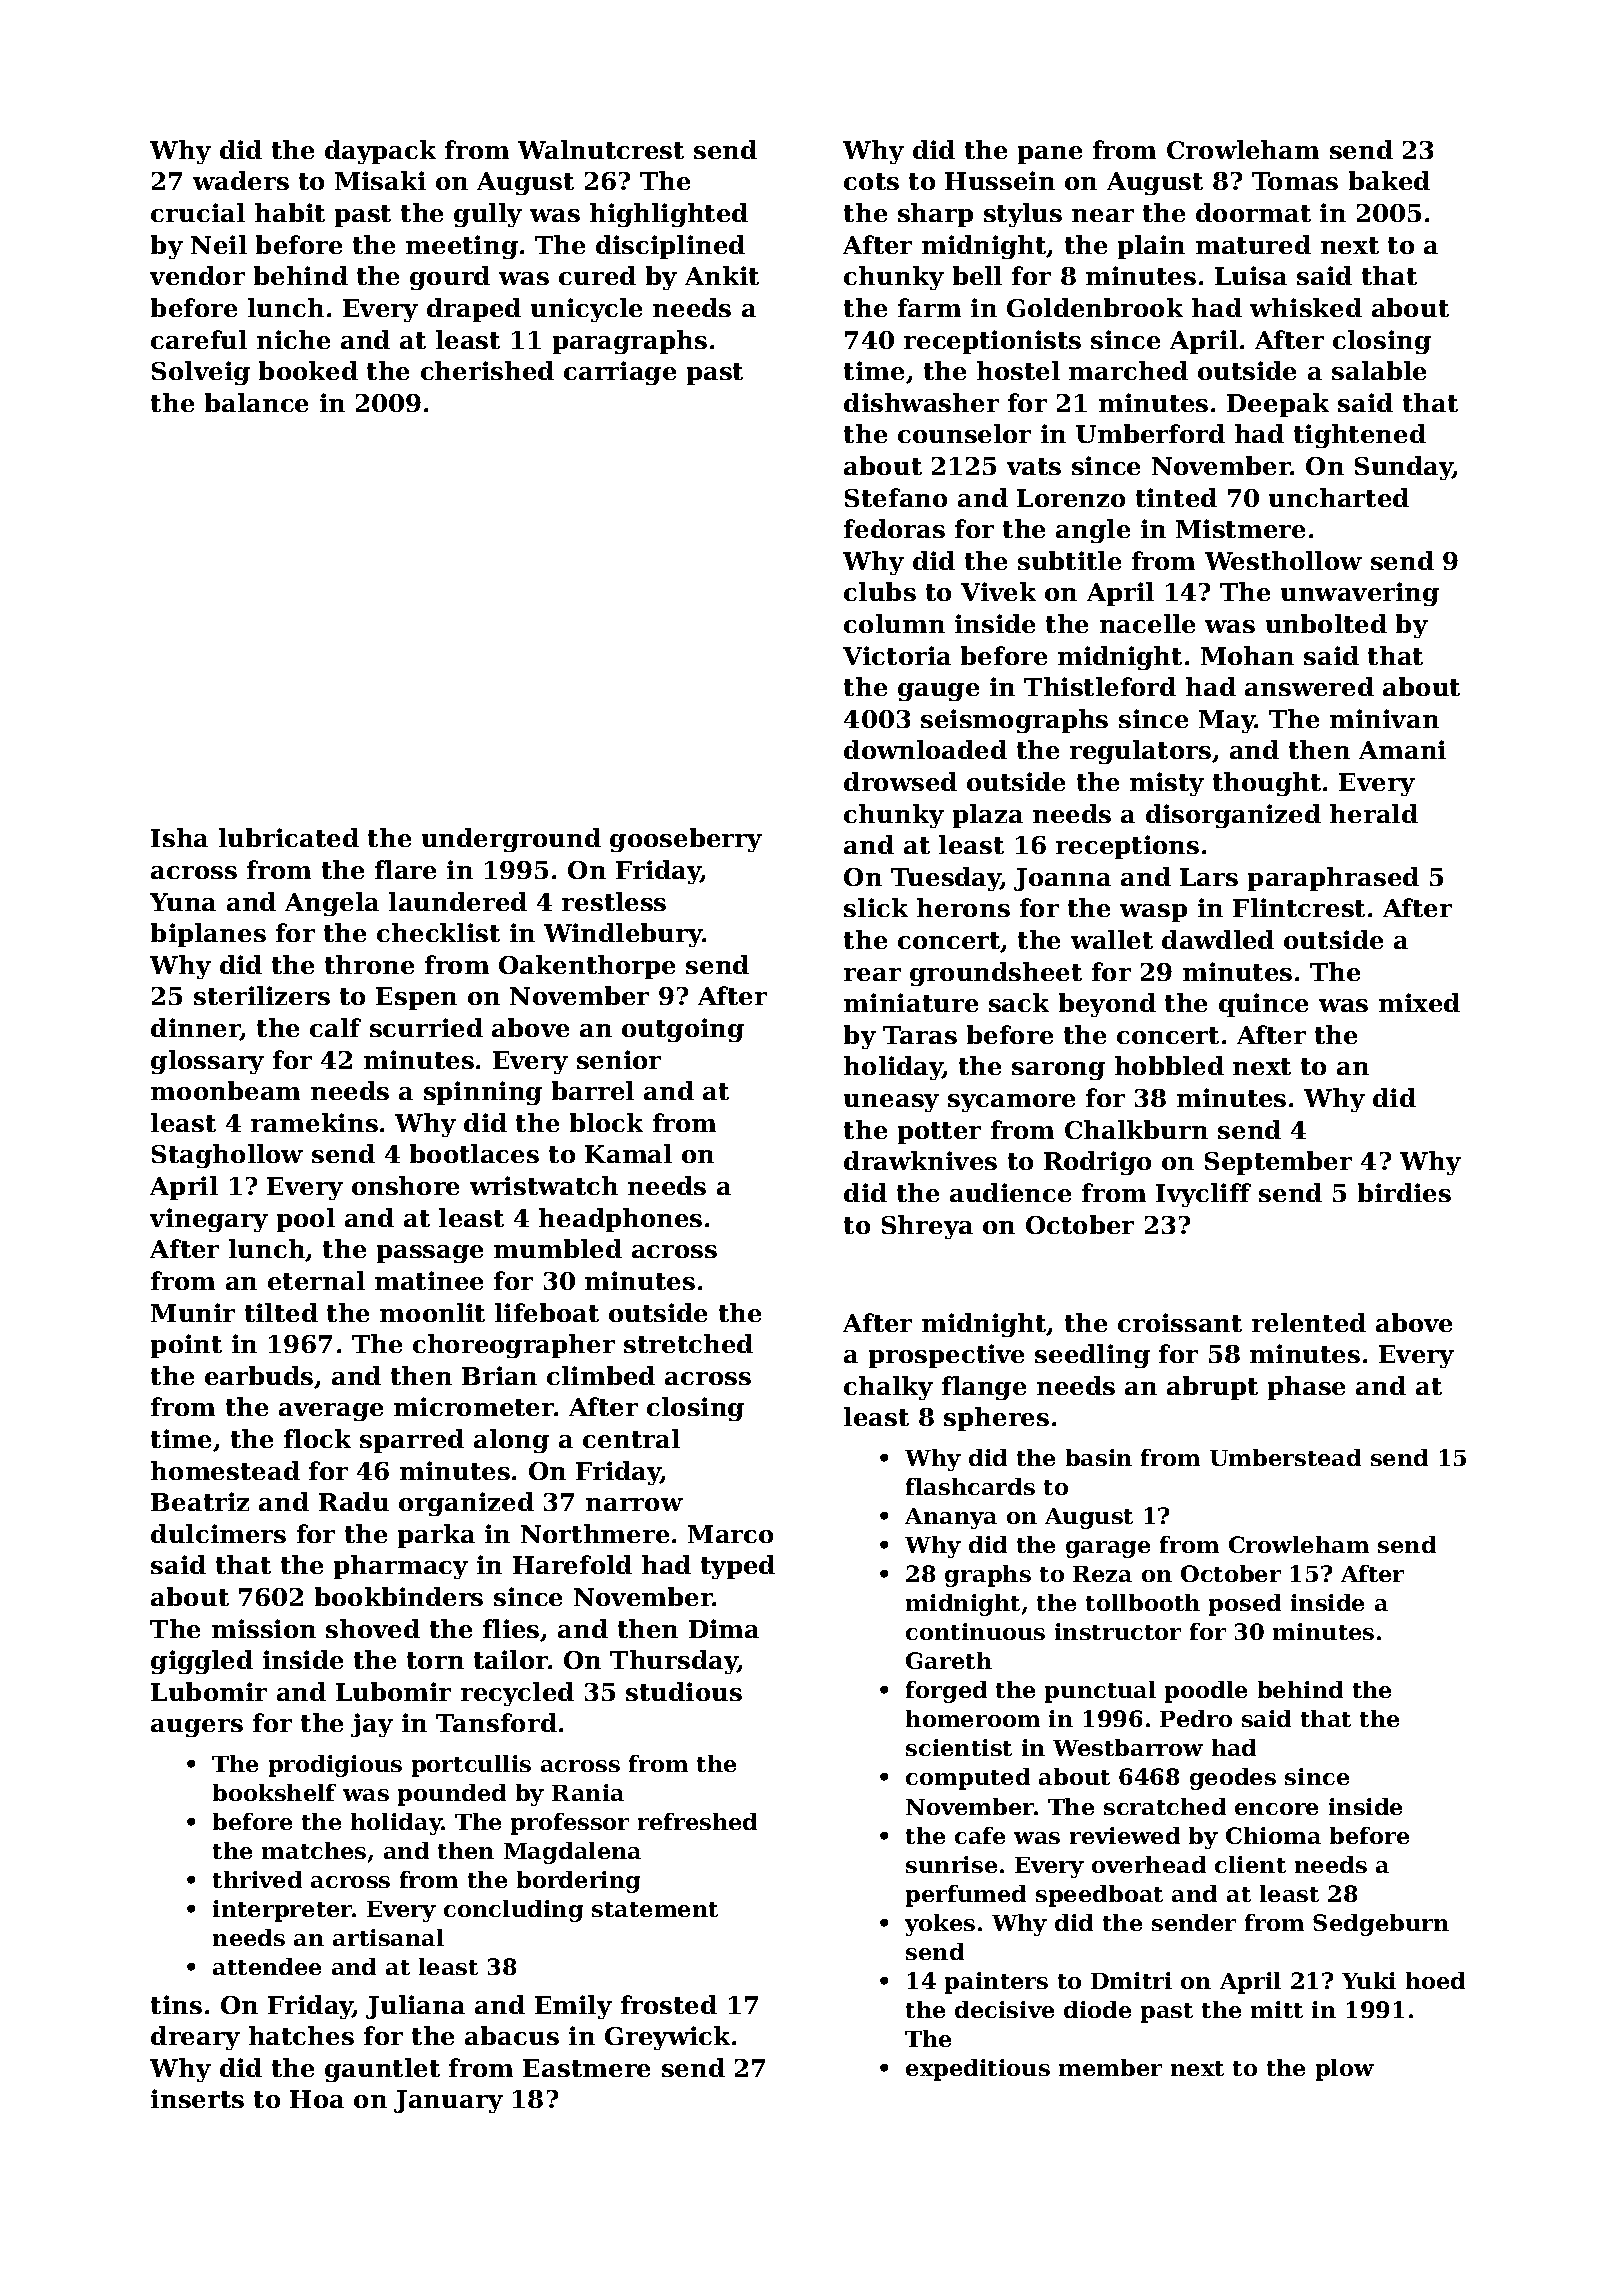  Describe the element at coordinates (209, 1220) in the screenshot. I see `vinegary` at that location.
